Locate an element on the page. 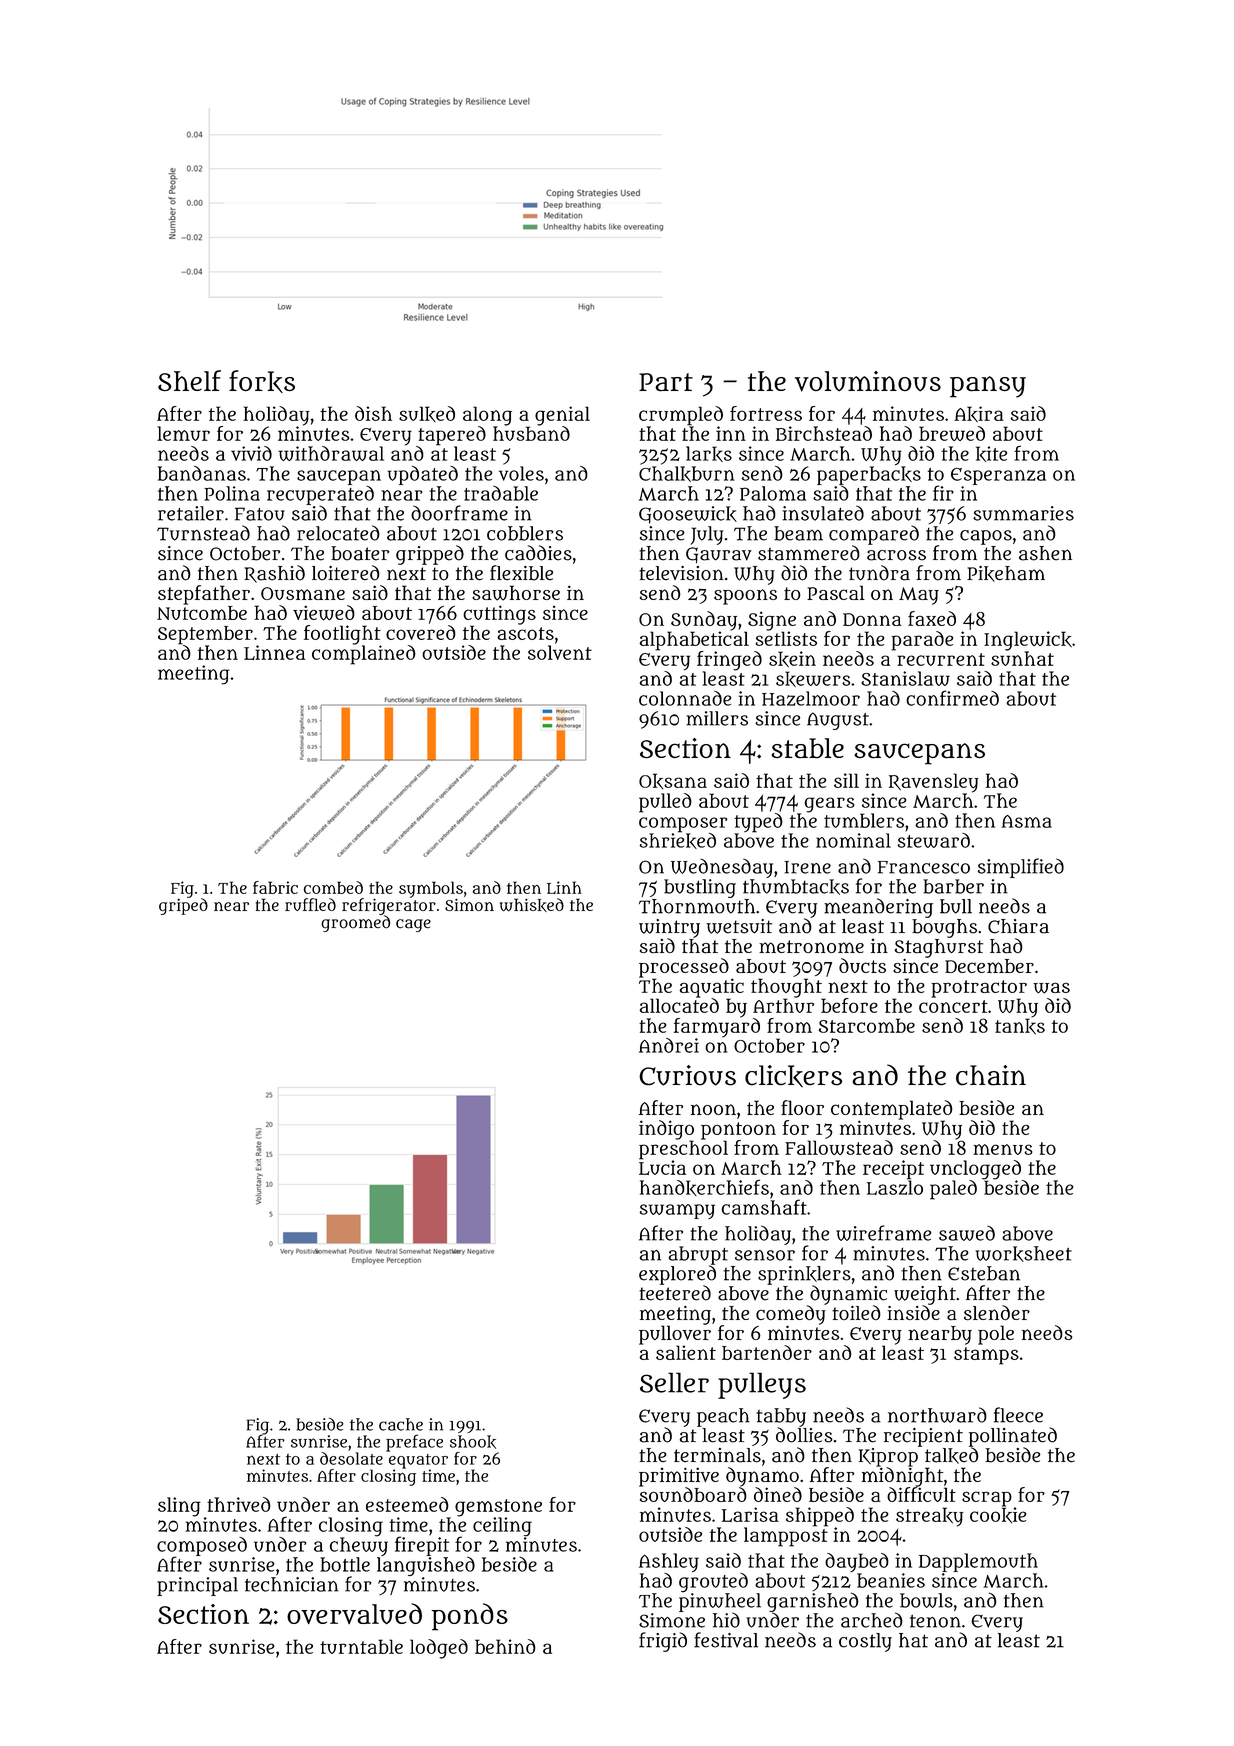  griped is located at coordinates (183, 906).
